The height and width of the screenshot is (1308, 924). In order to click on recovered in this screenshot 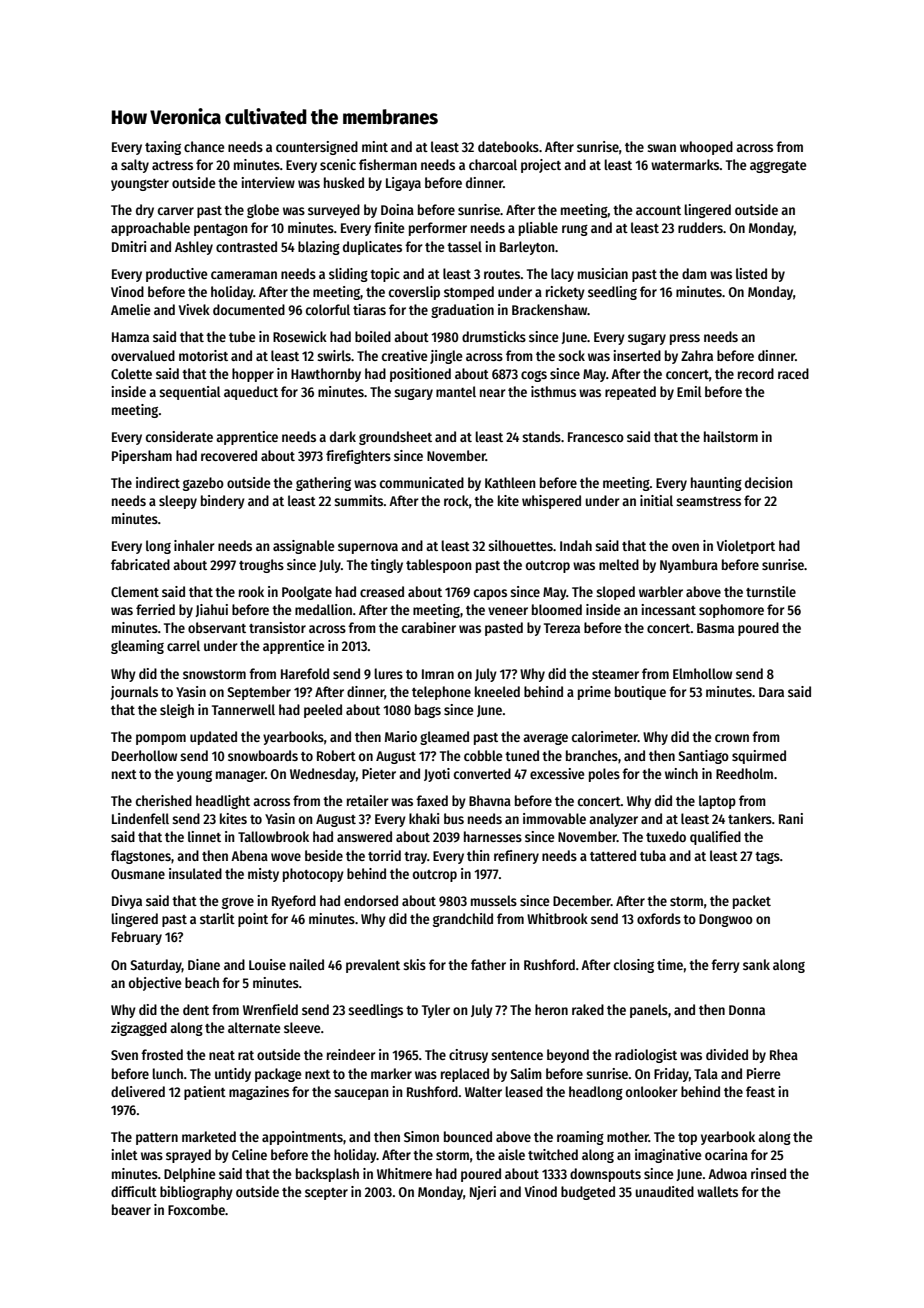, I will do `click(229, 455)`.
